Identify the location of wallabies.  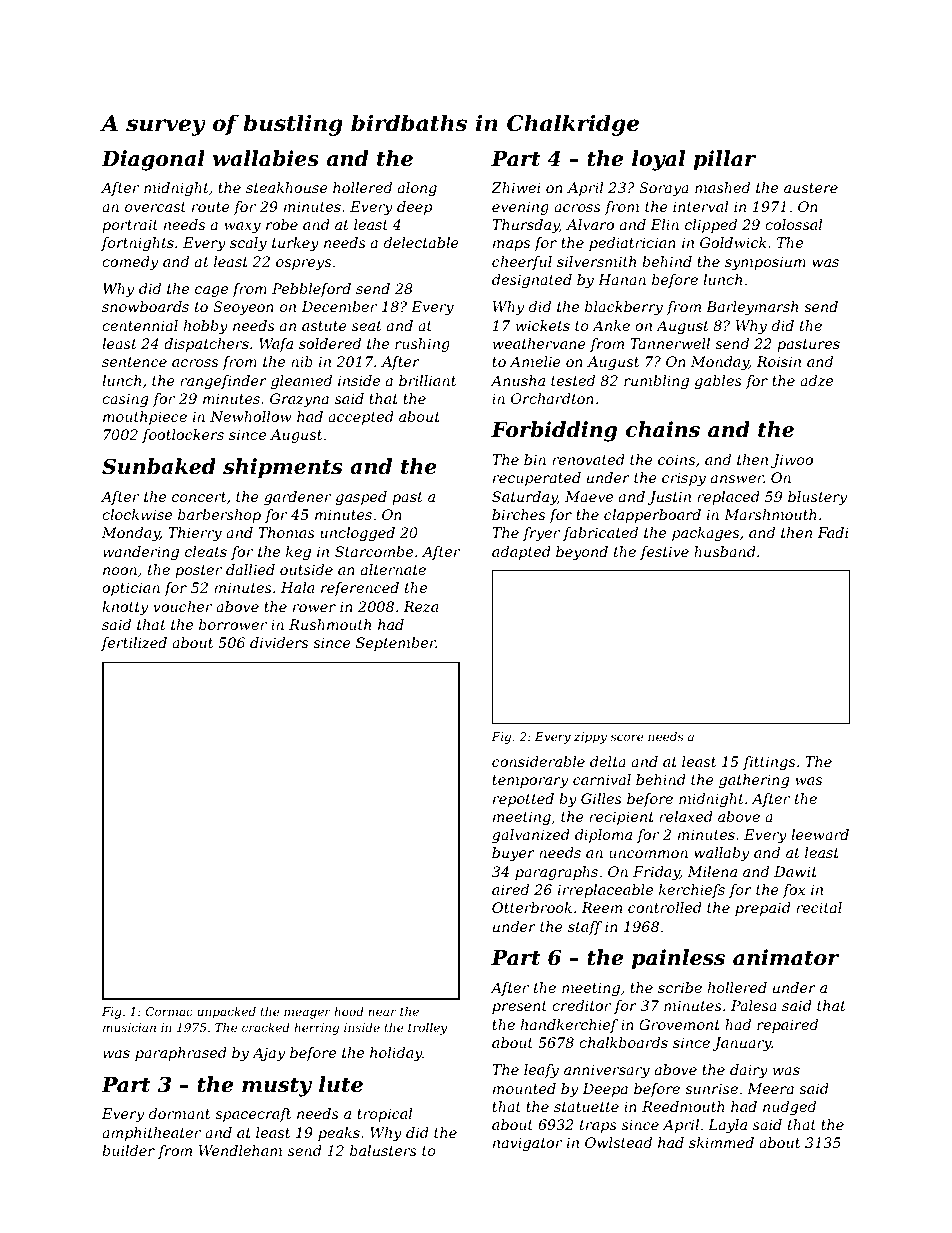
(266, 158).
